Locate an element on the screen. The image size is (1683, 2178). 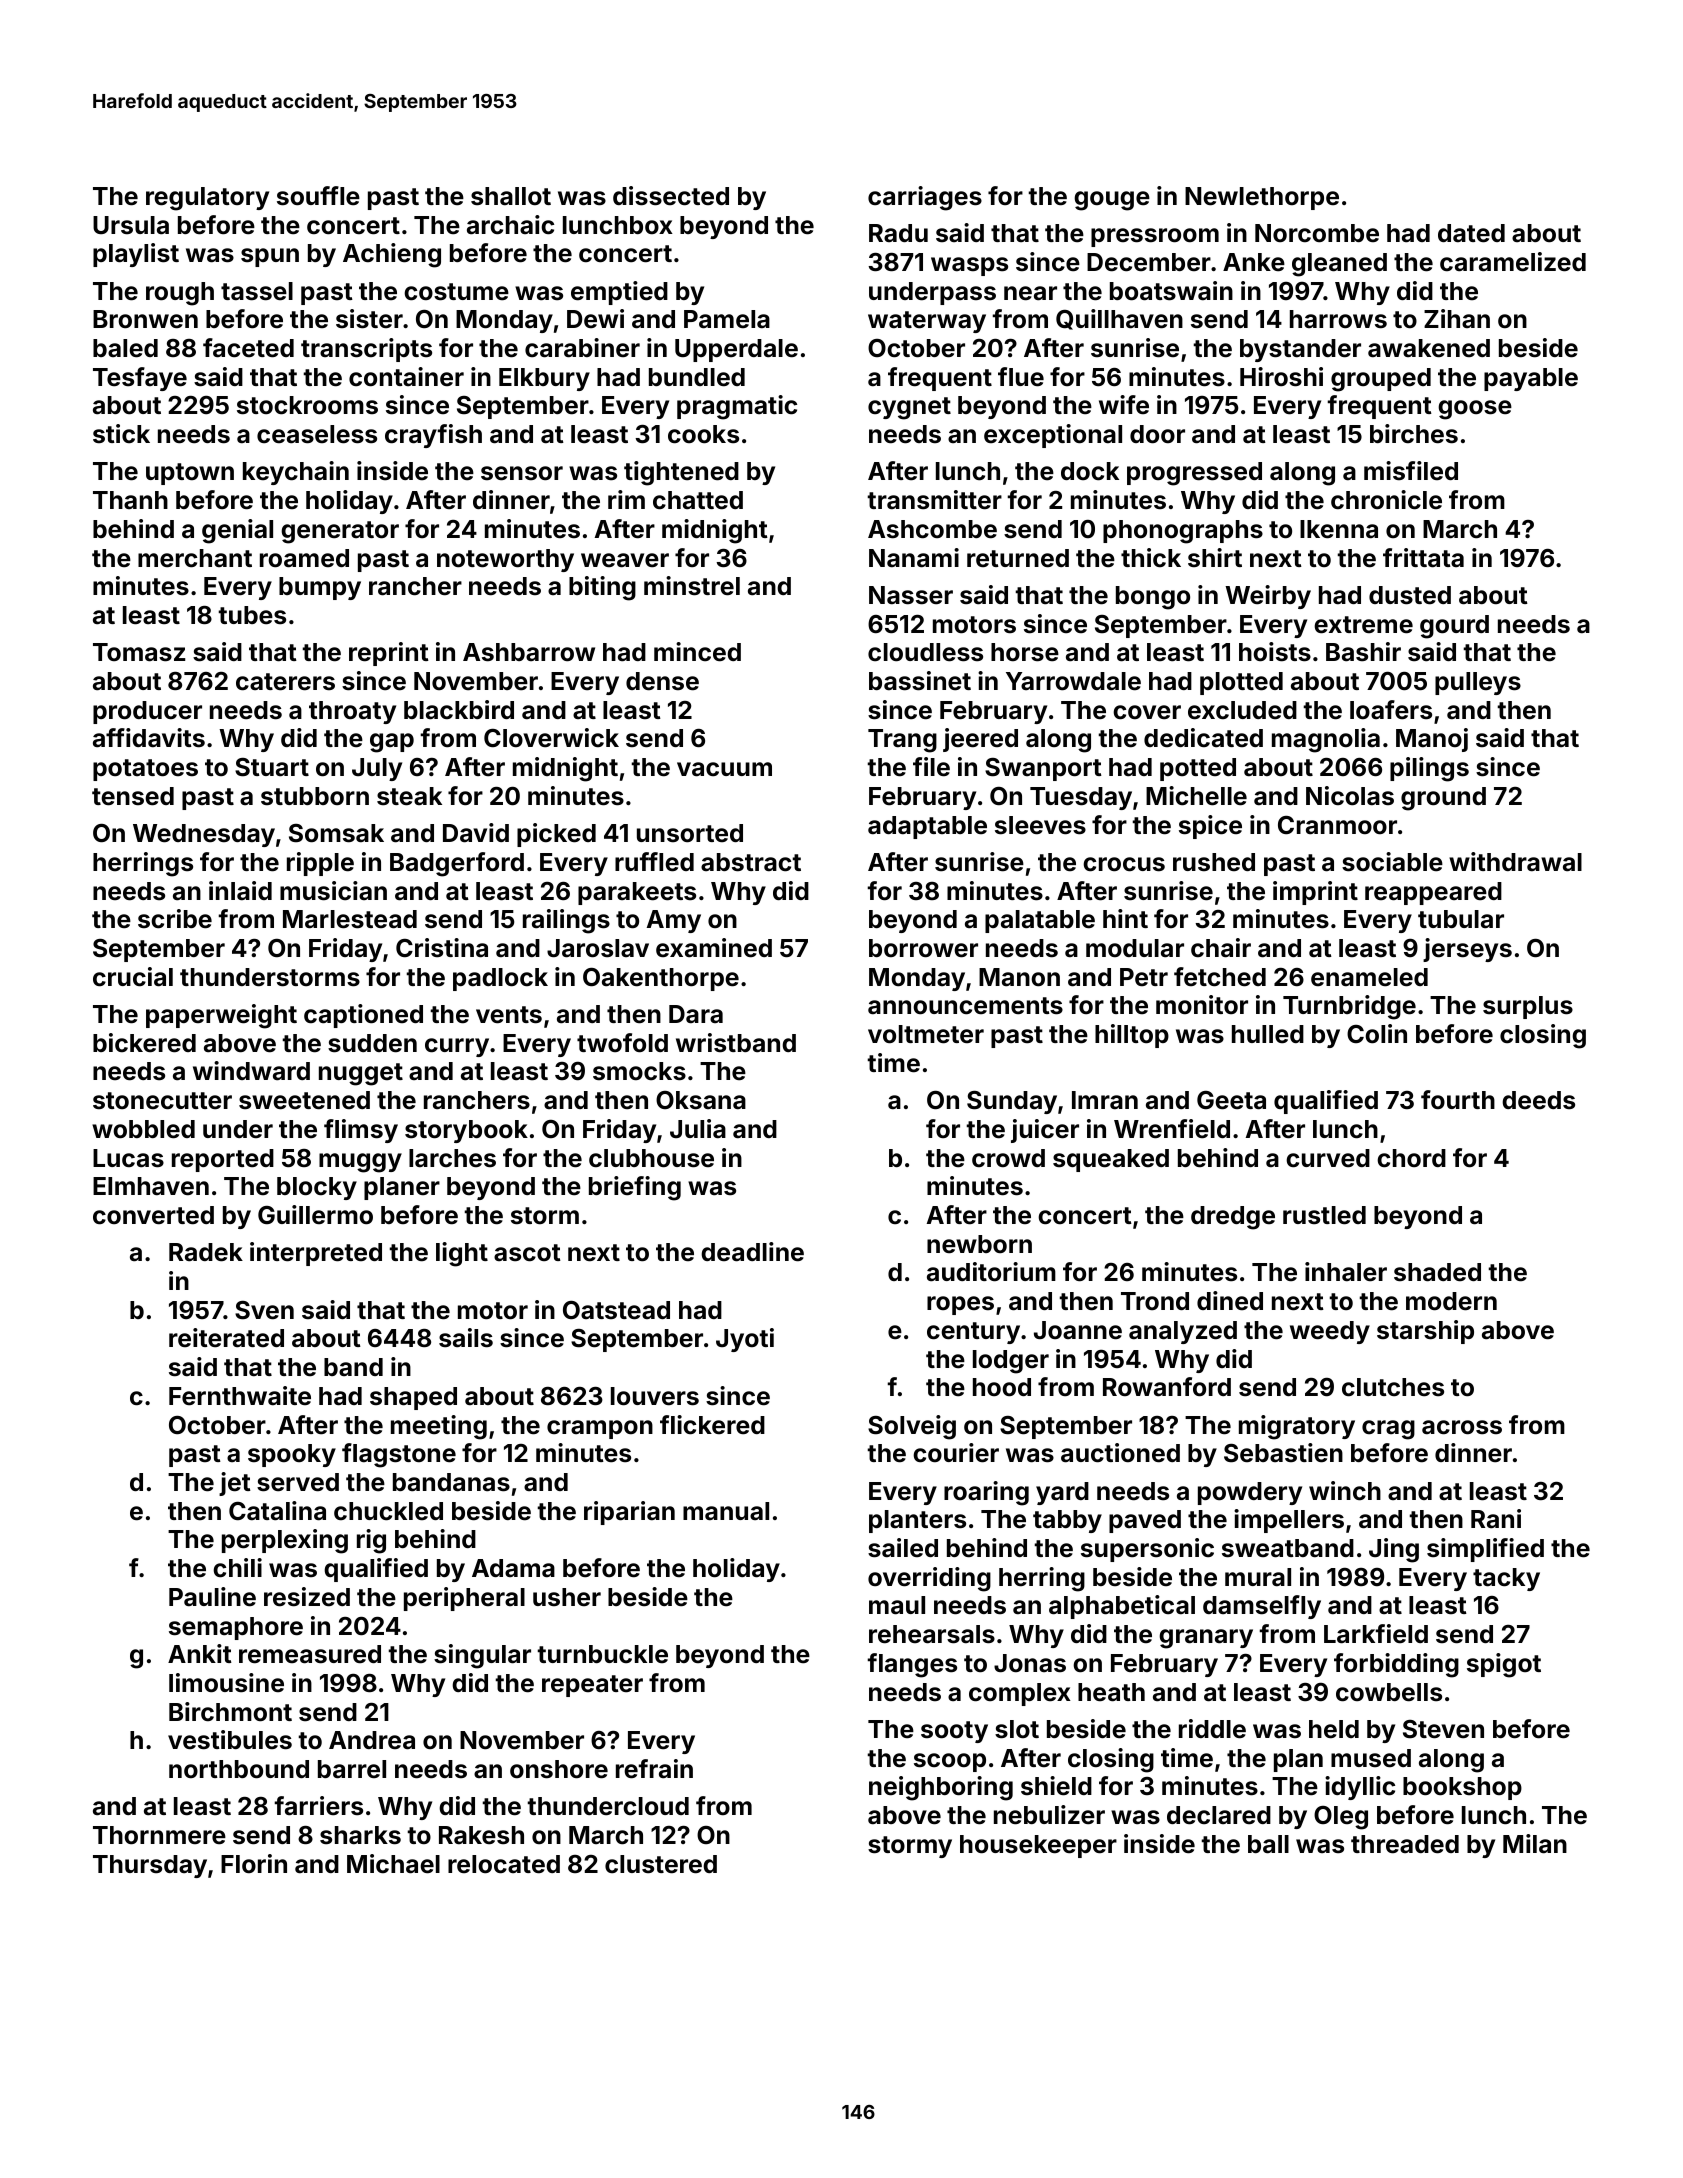
Tomasz is located at coordinates (139, 652).
